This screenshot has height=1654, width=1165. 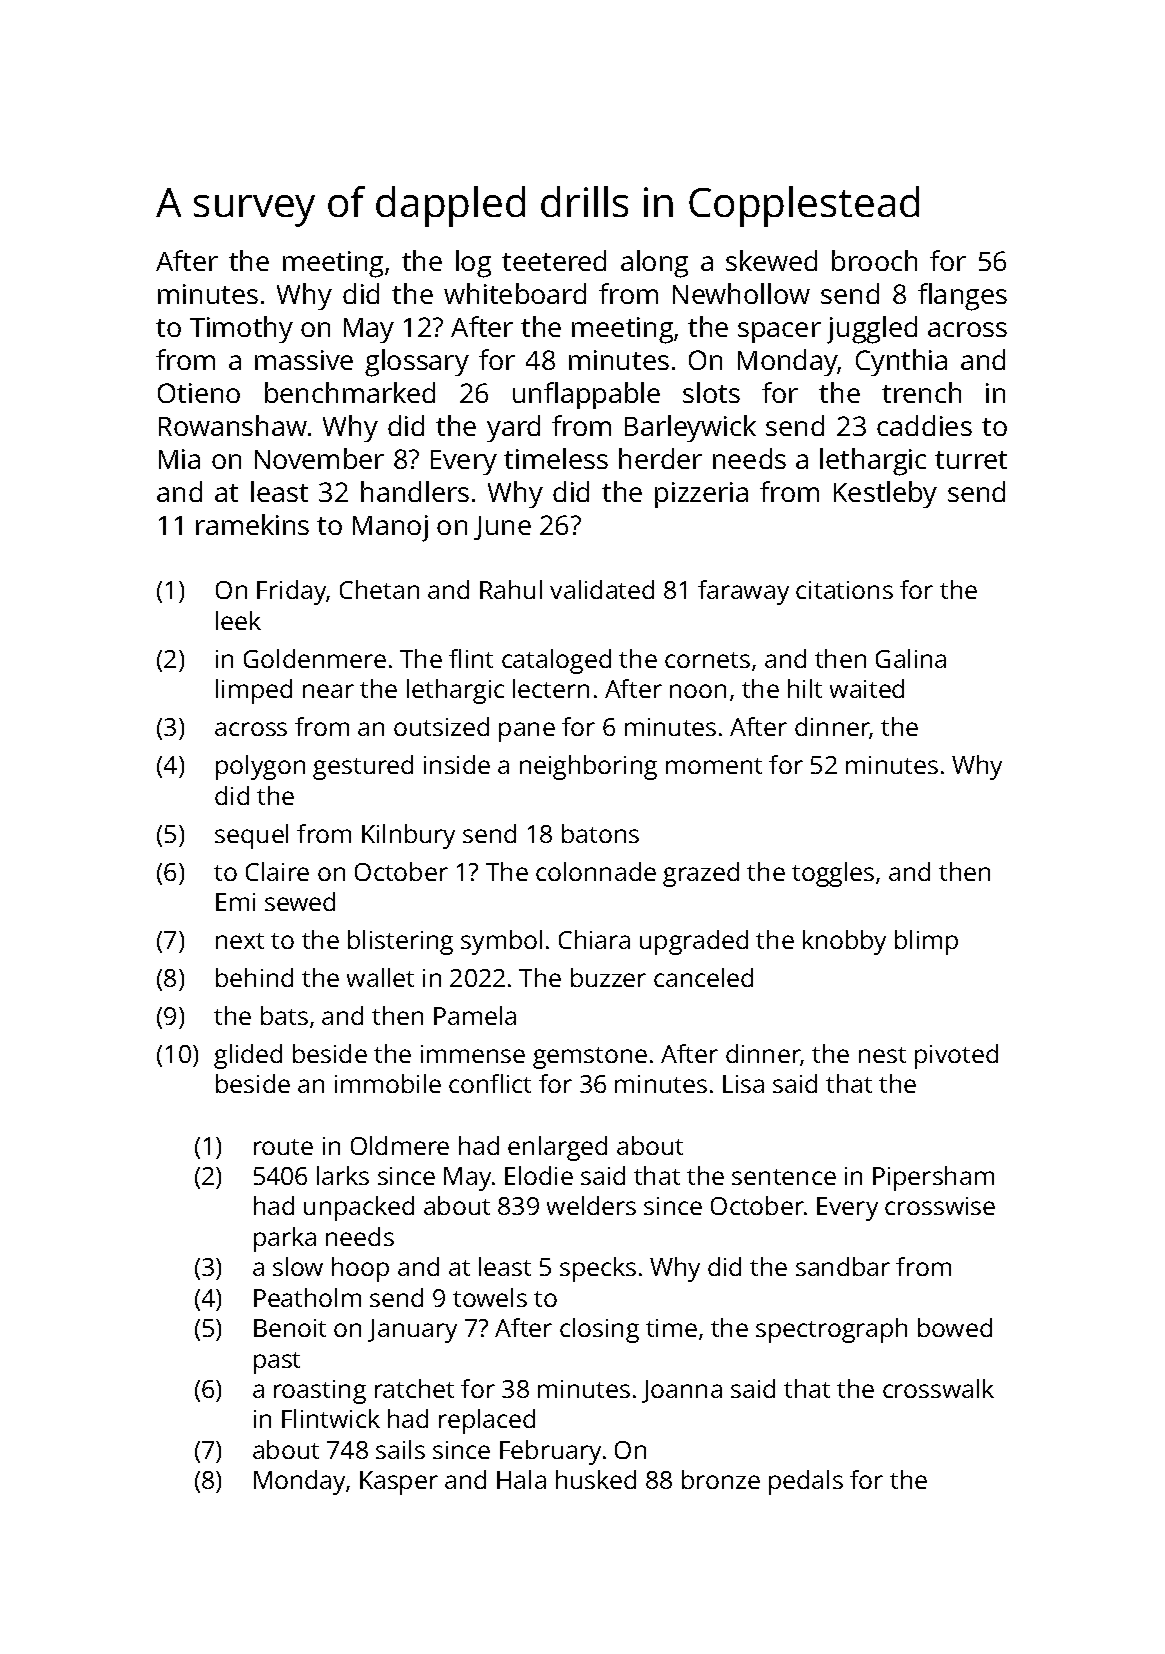 I want to click on June, so click(x=502, y=528).
